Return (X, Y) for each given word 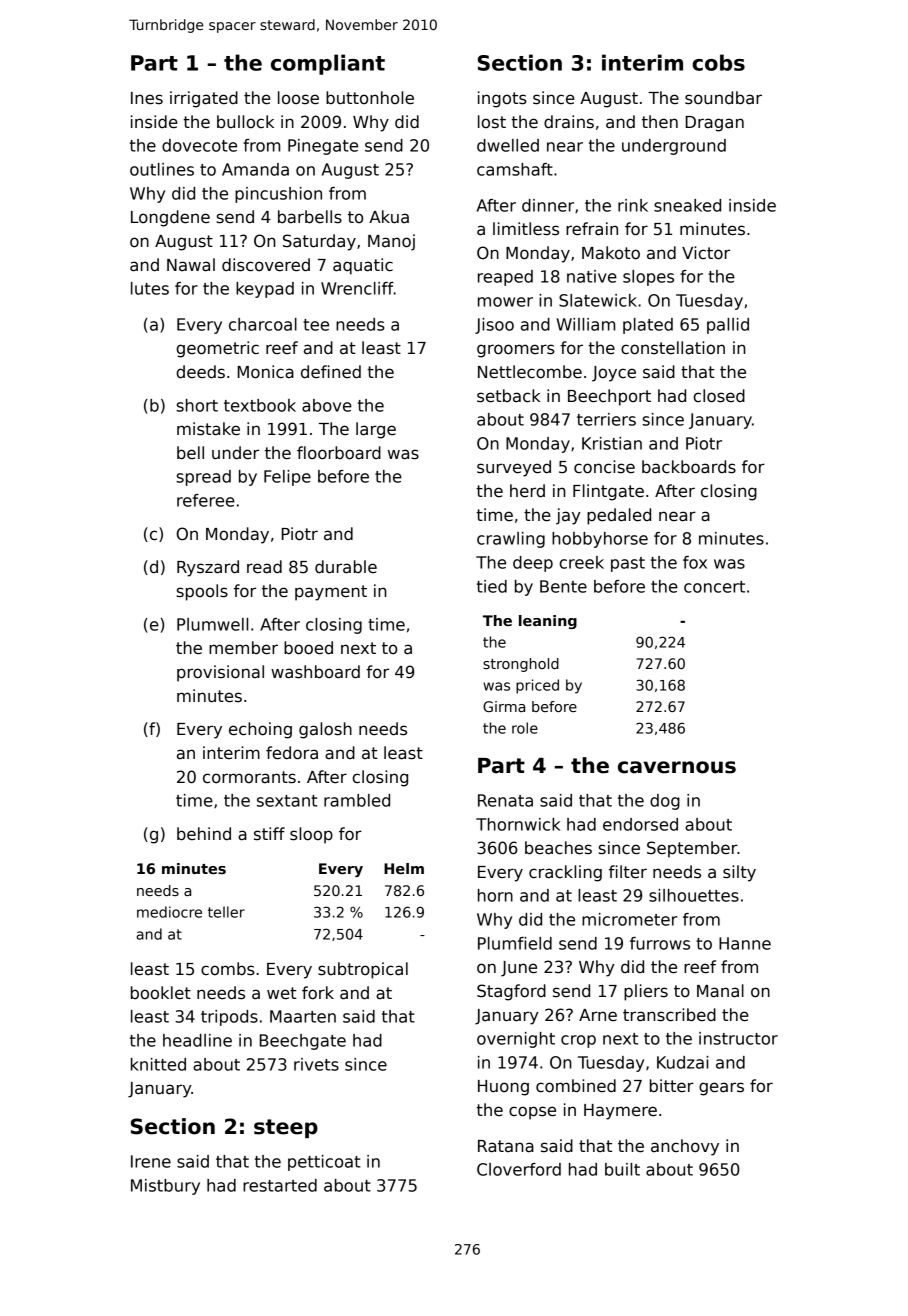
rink (633, 205)
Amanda (255, 169)
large (376, 430)
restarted (280, 1185)
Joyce (614, 374)
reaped (505, 278)
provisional (220, 673)
